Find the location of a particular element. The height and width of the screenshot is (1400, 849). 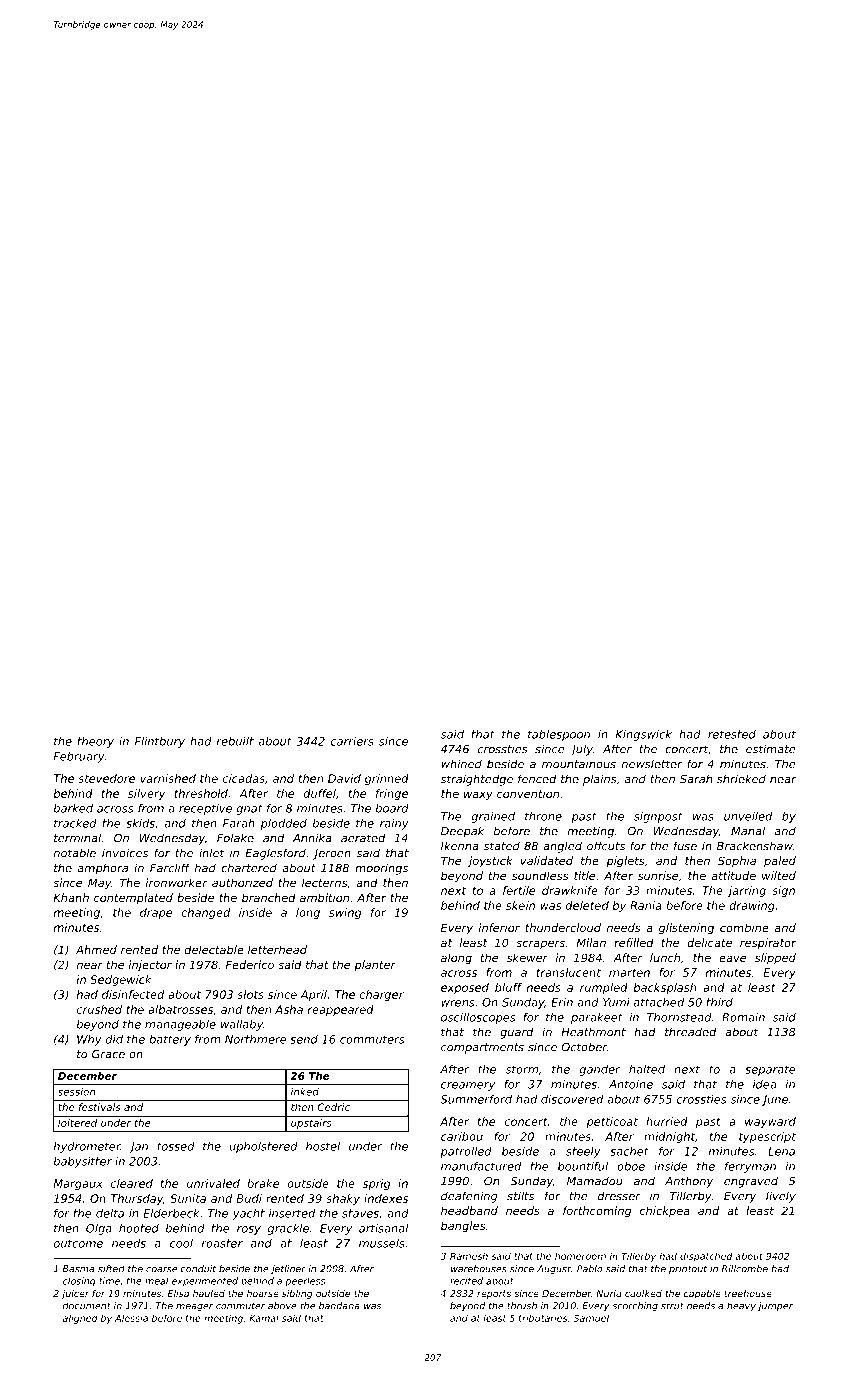

juicer is located at coordinates (75, 1294).
